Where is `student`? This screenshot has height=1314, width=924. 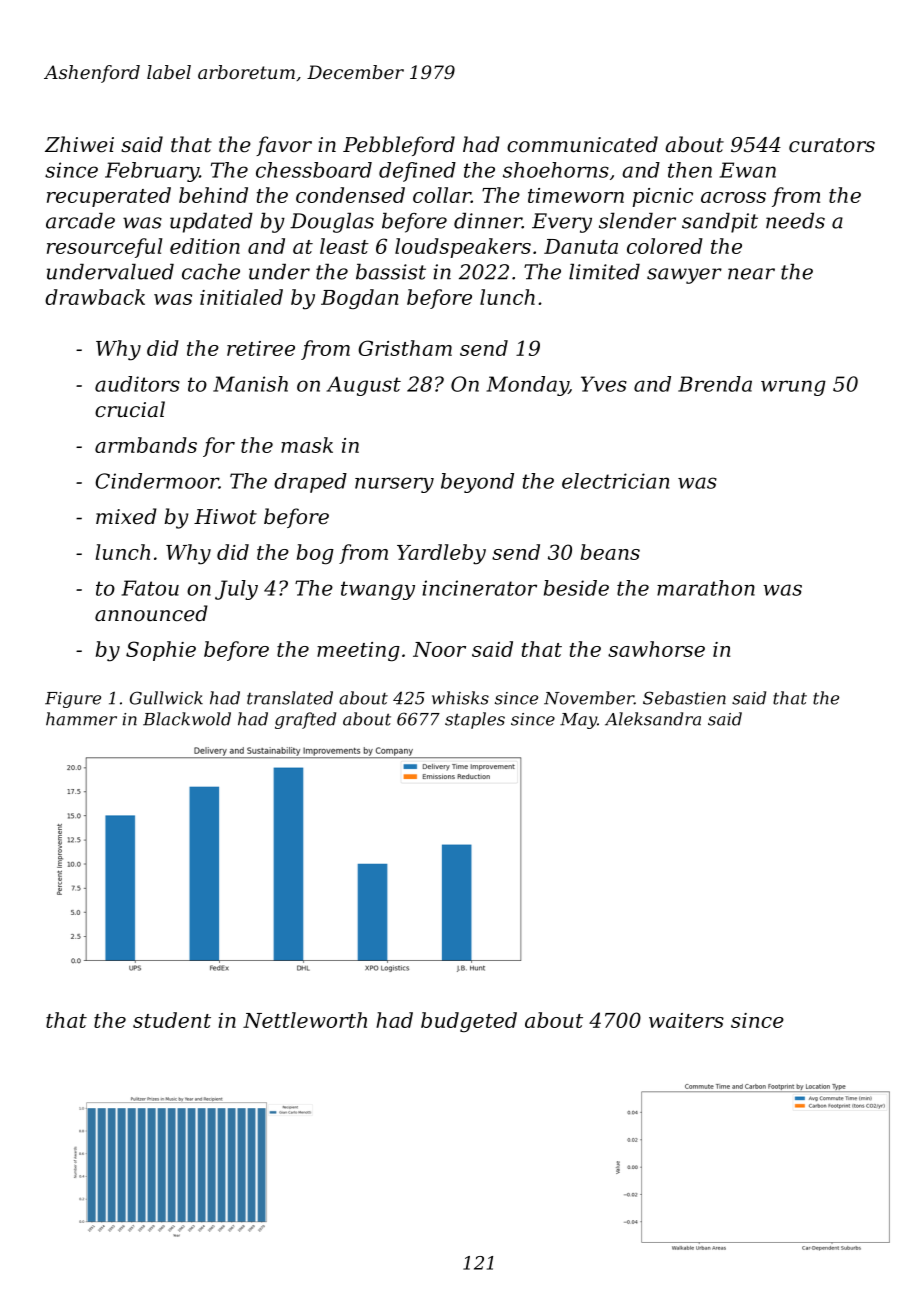 student is located at coordinates (172, 1020).
